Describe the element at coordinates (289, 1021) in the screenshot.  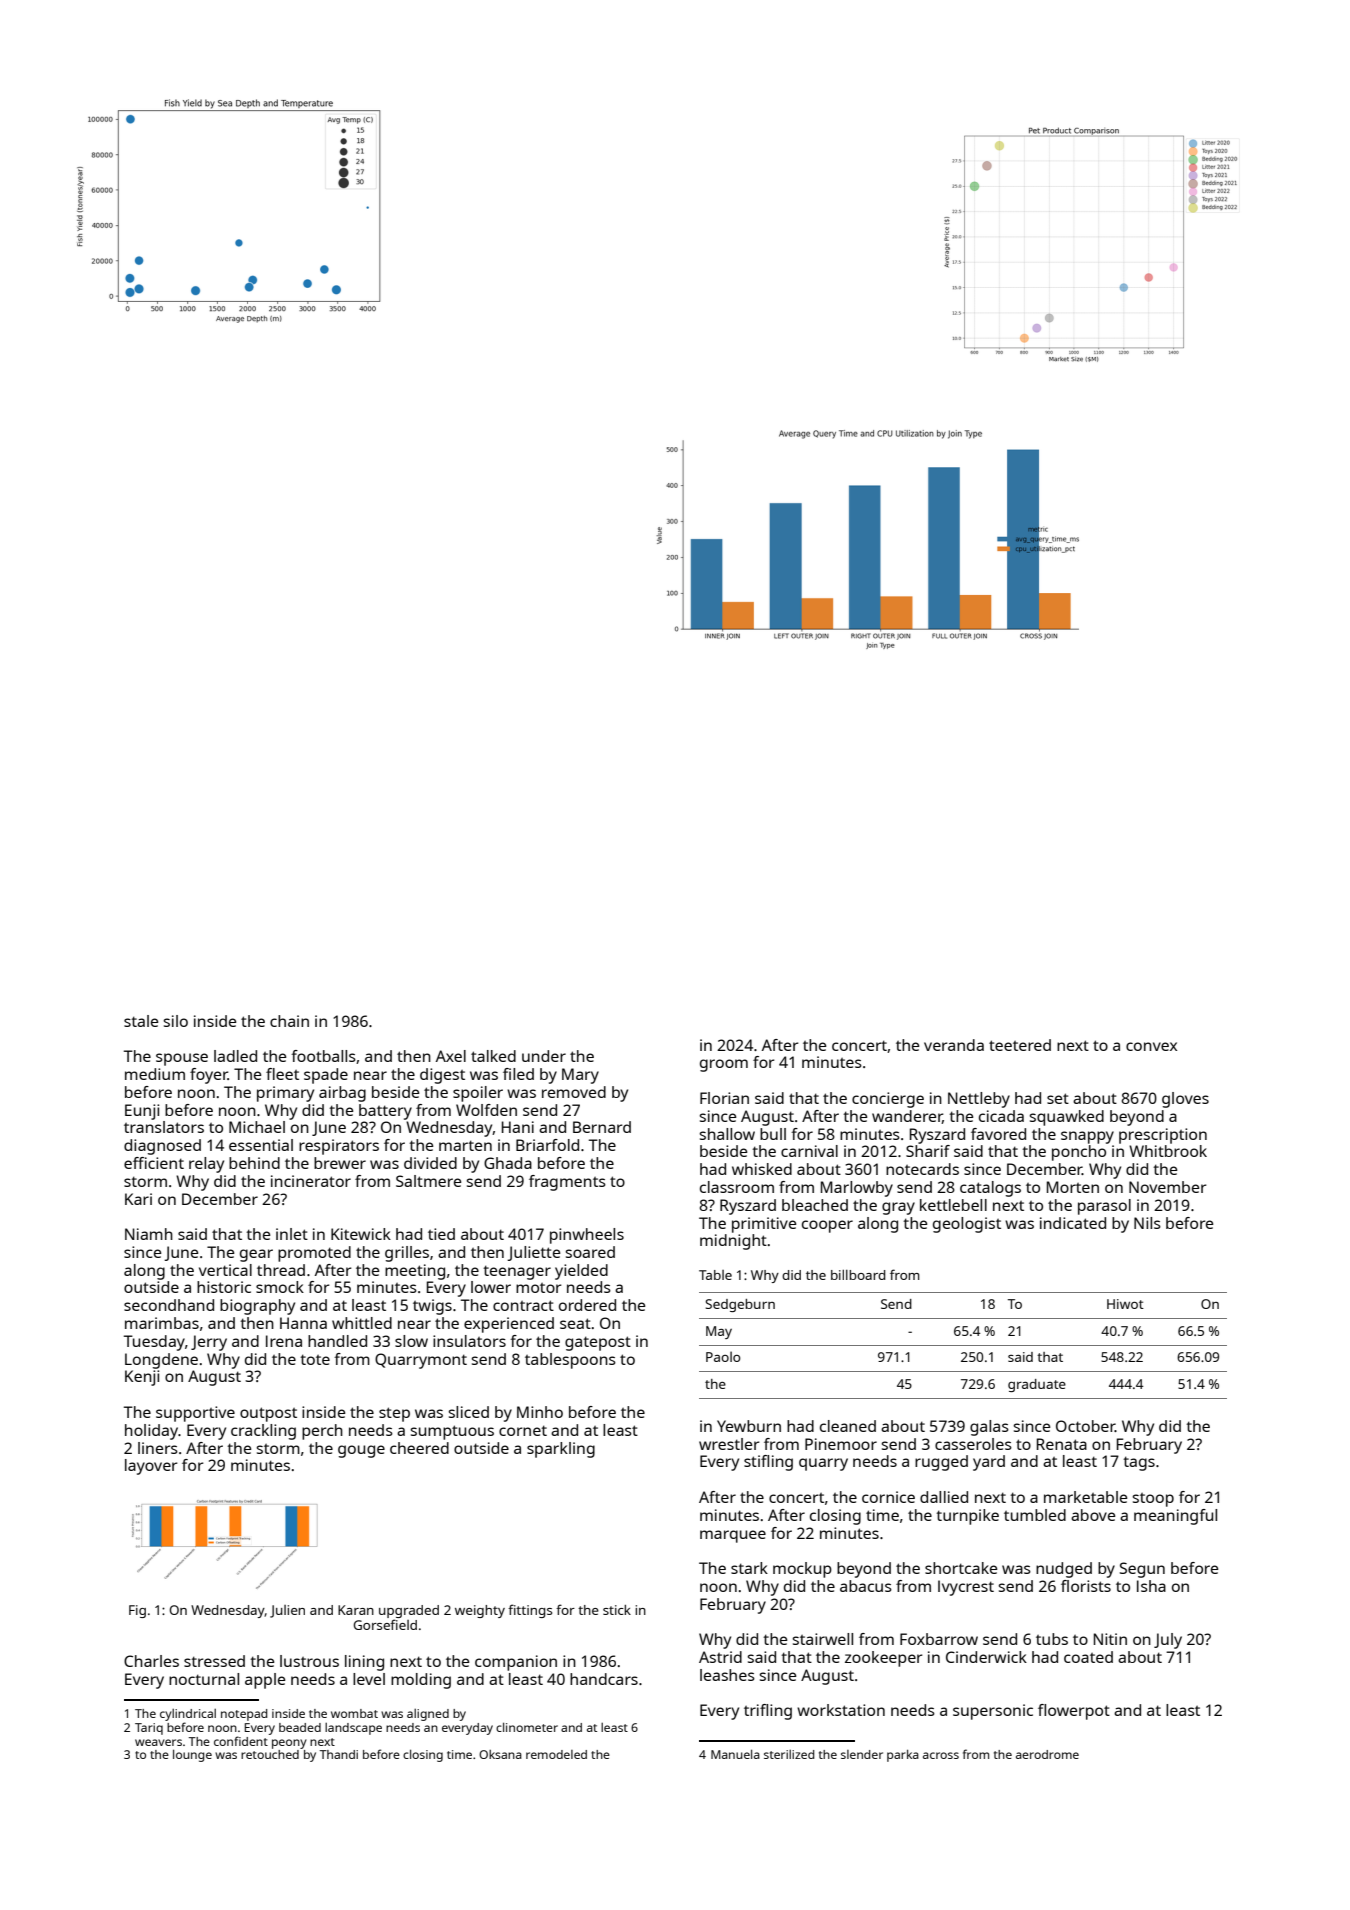
I see `chain` at that location.
